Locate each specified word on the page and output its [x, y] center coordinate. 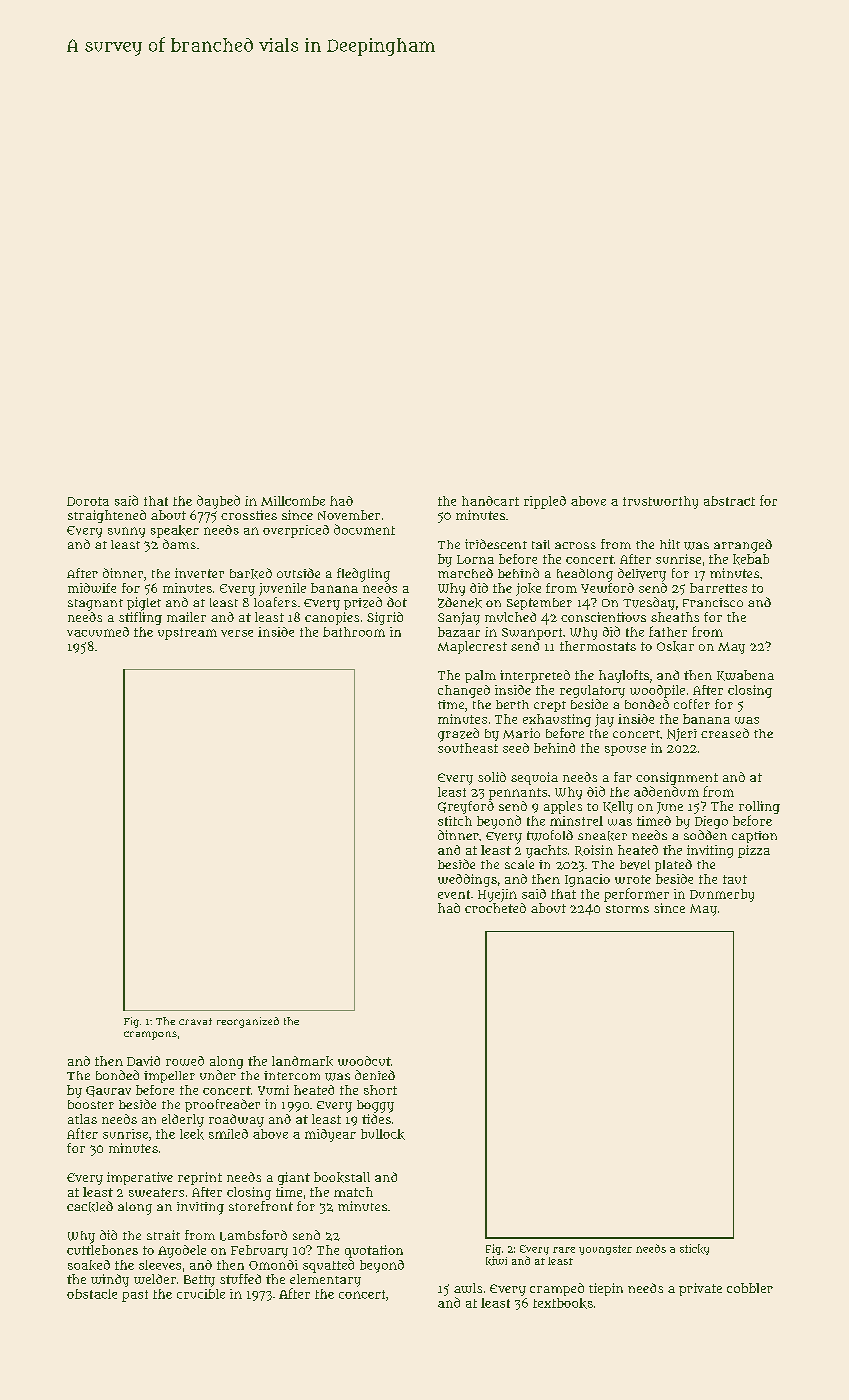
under [218, 1075]
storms [627, 909]
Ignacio [587, 880]
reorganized [248, 1022]
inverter [199, 573]
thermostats [598, 646]
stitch [455, 821]
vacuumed [98, 632]
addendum [666, 791]
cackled [90, 1206]
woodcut [364, 1061]
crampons [150, 1035]
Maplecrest [472, 647]
